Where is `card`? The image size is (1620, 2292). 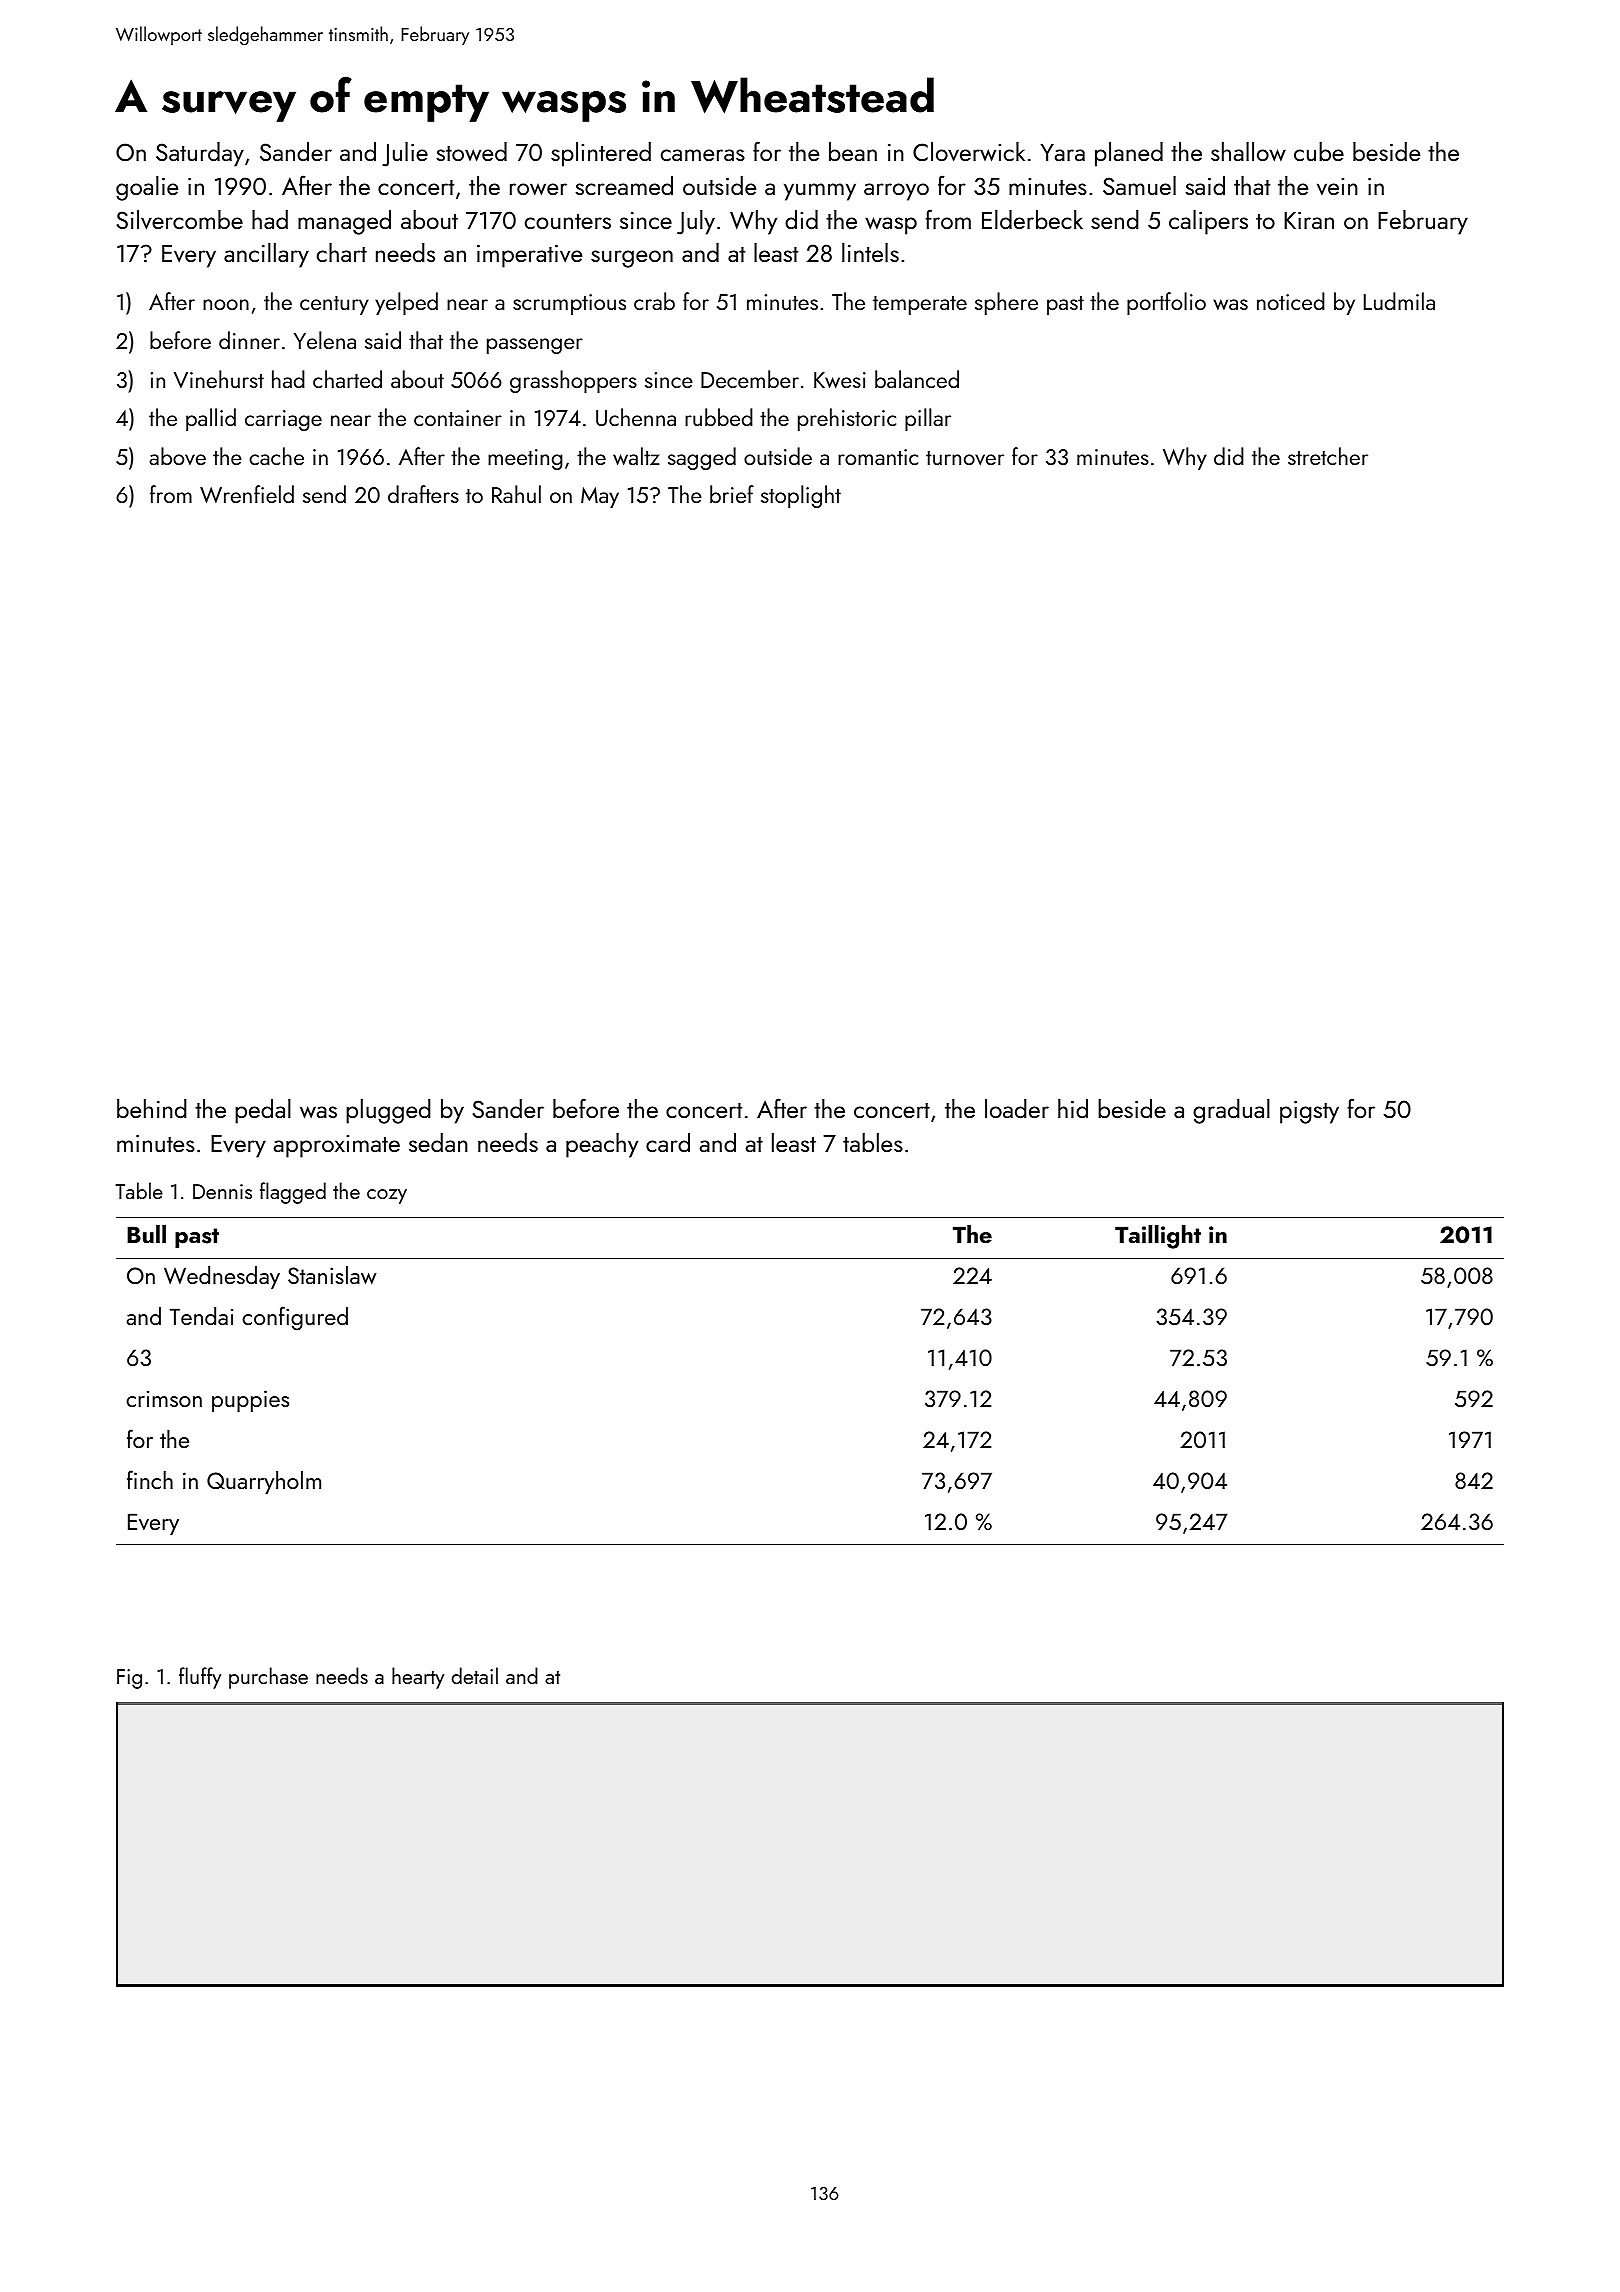
card is located at coordinates (668, 1142).
